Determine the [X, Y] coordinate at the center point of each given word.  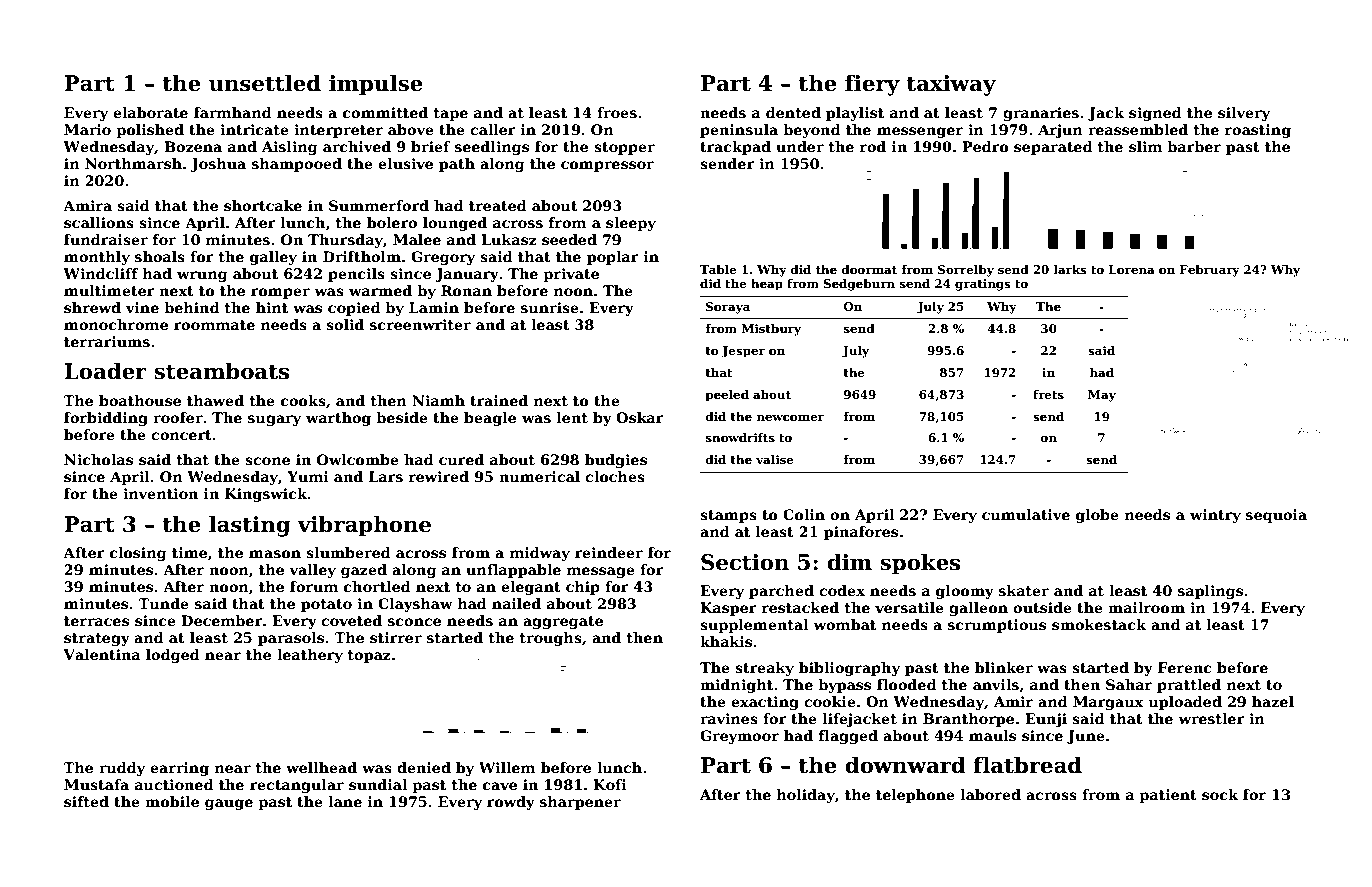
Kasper [728, 609]
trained [499, 400]
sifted [86, 801]
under [800, 146]
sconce [414, 622]
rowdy [511, 803]
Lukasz [509, 239]
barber [1194, 146]
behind [192, 307]
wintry [1215, 516]
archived [357, 146]
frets [1048, 394]
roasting [1258, 131]
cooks [303, 400]
